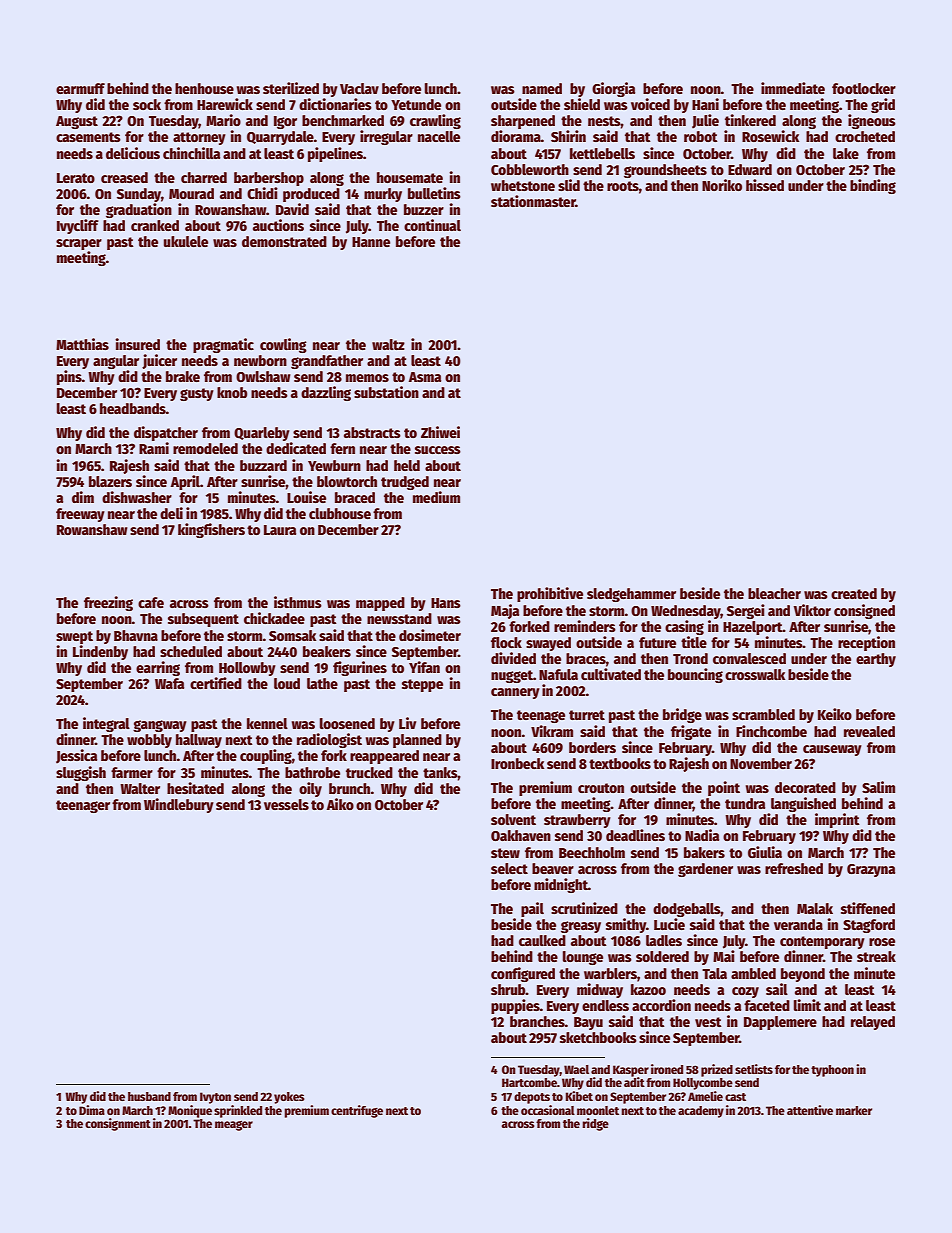  I want to click on coupling, so click(266, 756).
